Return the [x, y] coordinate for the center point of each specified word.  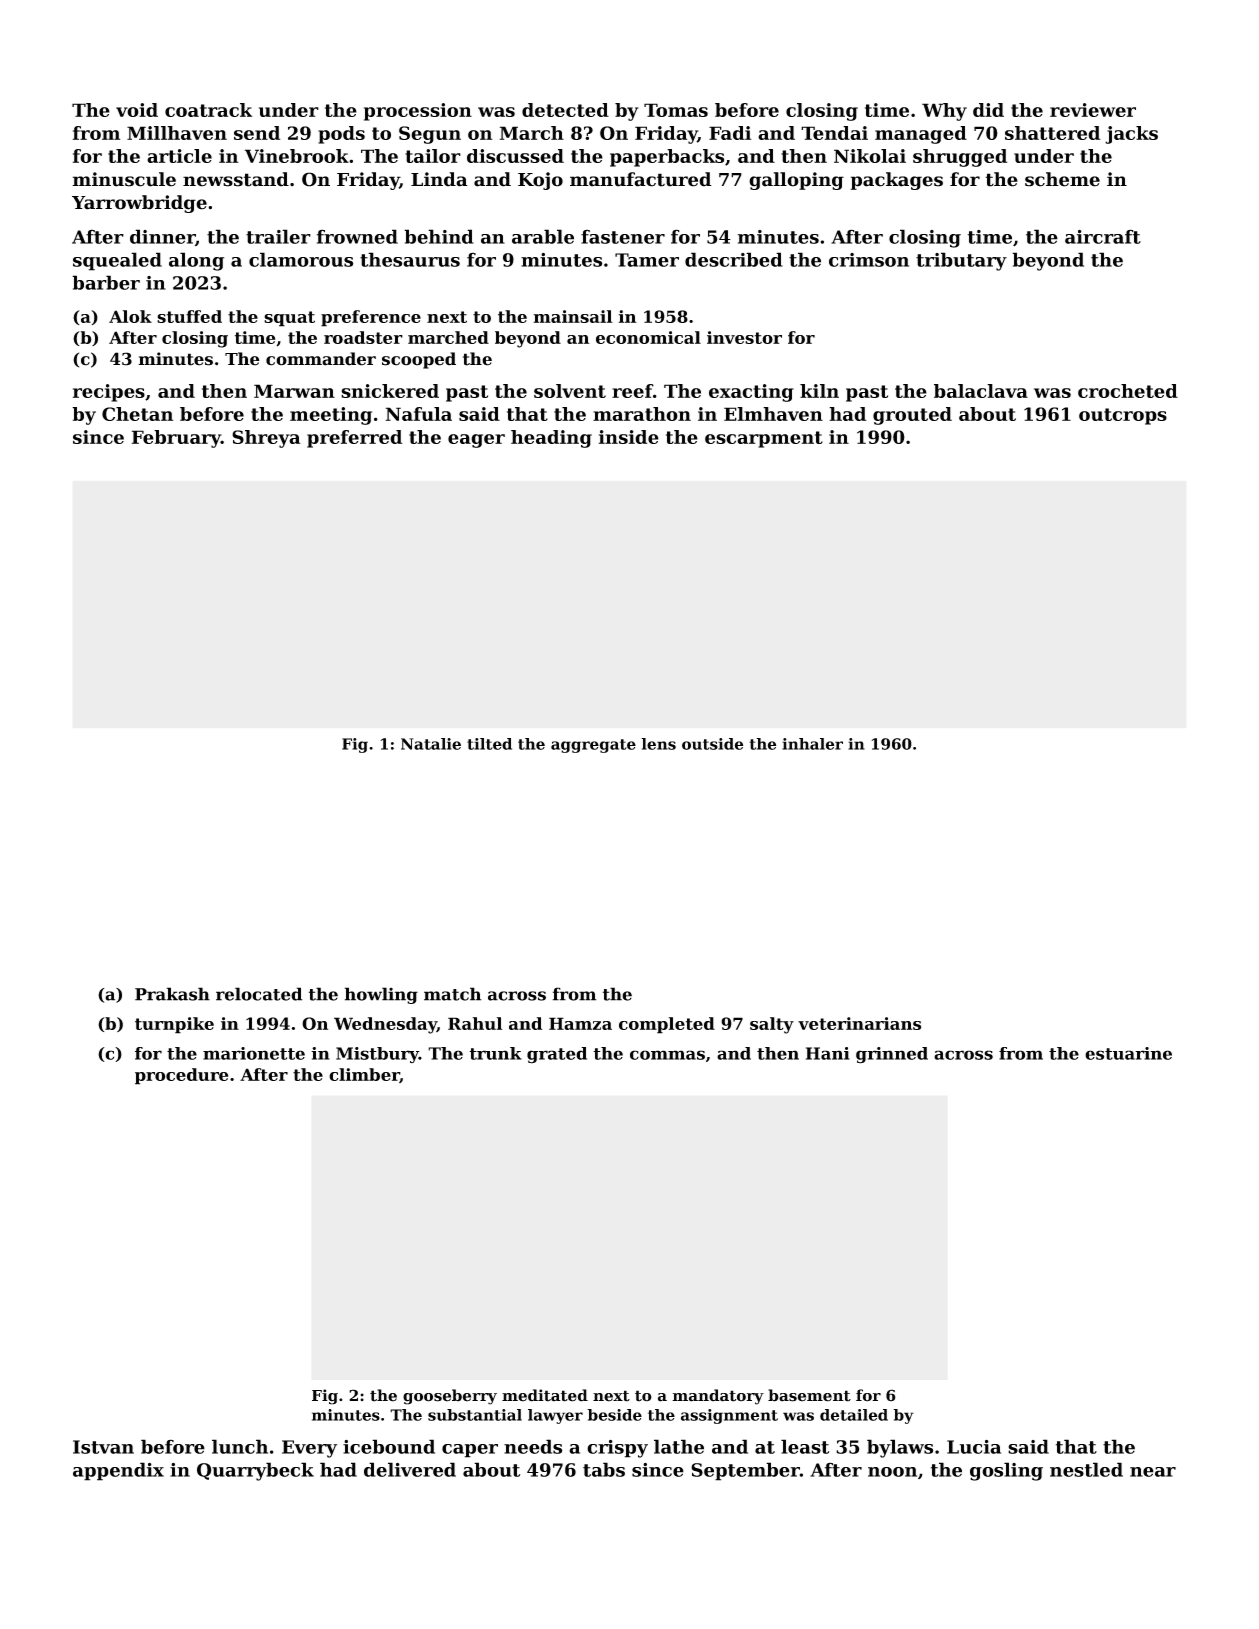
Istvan [103, 1447]
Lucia [974, 1447]
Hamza [580, 1023]
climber [364, 1075]
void [137, 110]
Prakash [172, 994]
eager [476, 441]
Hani [828, 1053]
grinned [892, 1055]
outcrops [1123, 416]
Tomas [676, 110]
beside [614, 1415]
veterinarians [859, 1023]
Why [944, 112]
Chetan [137, 414]
